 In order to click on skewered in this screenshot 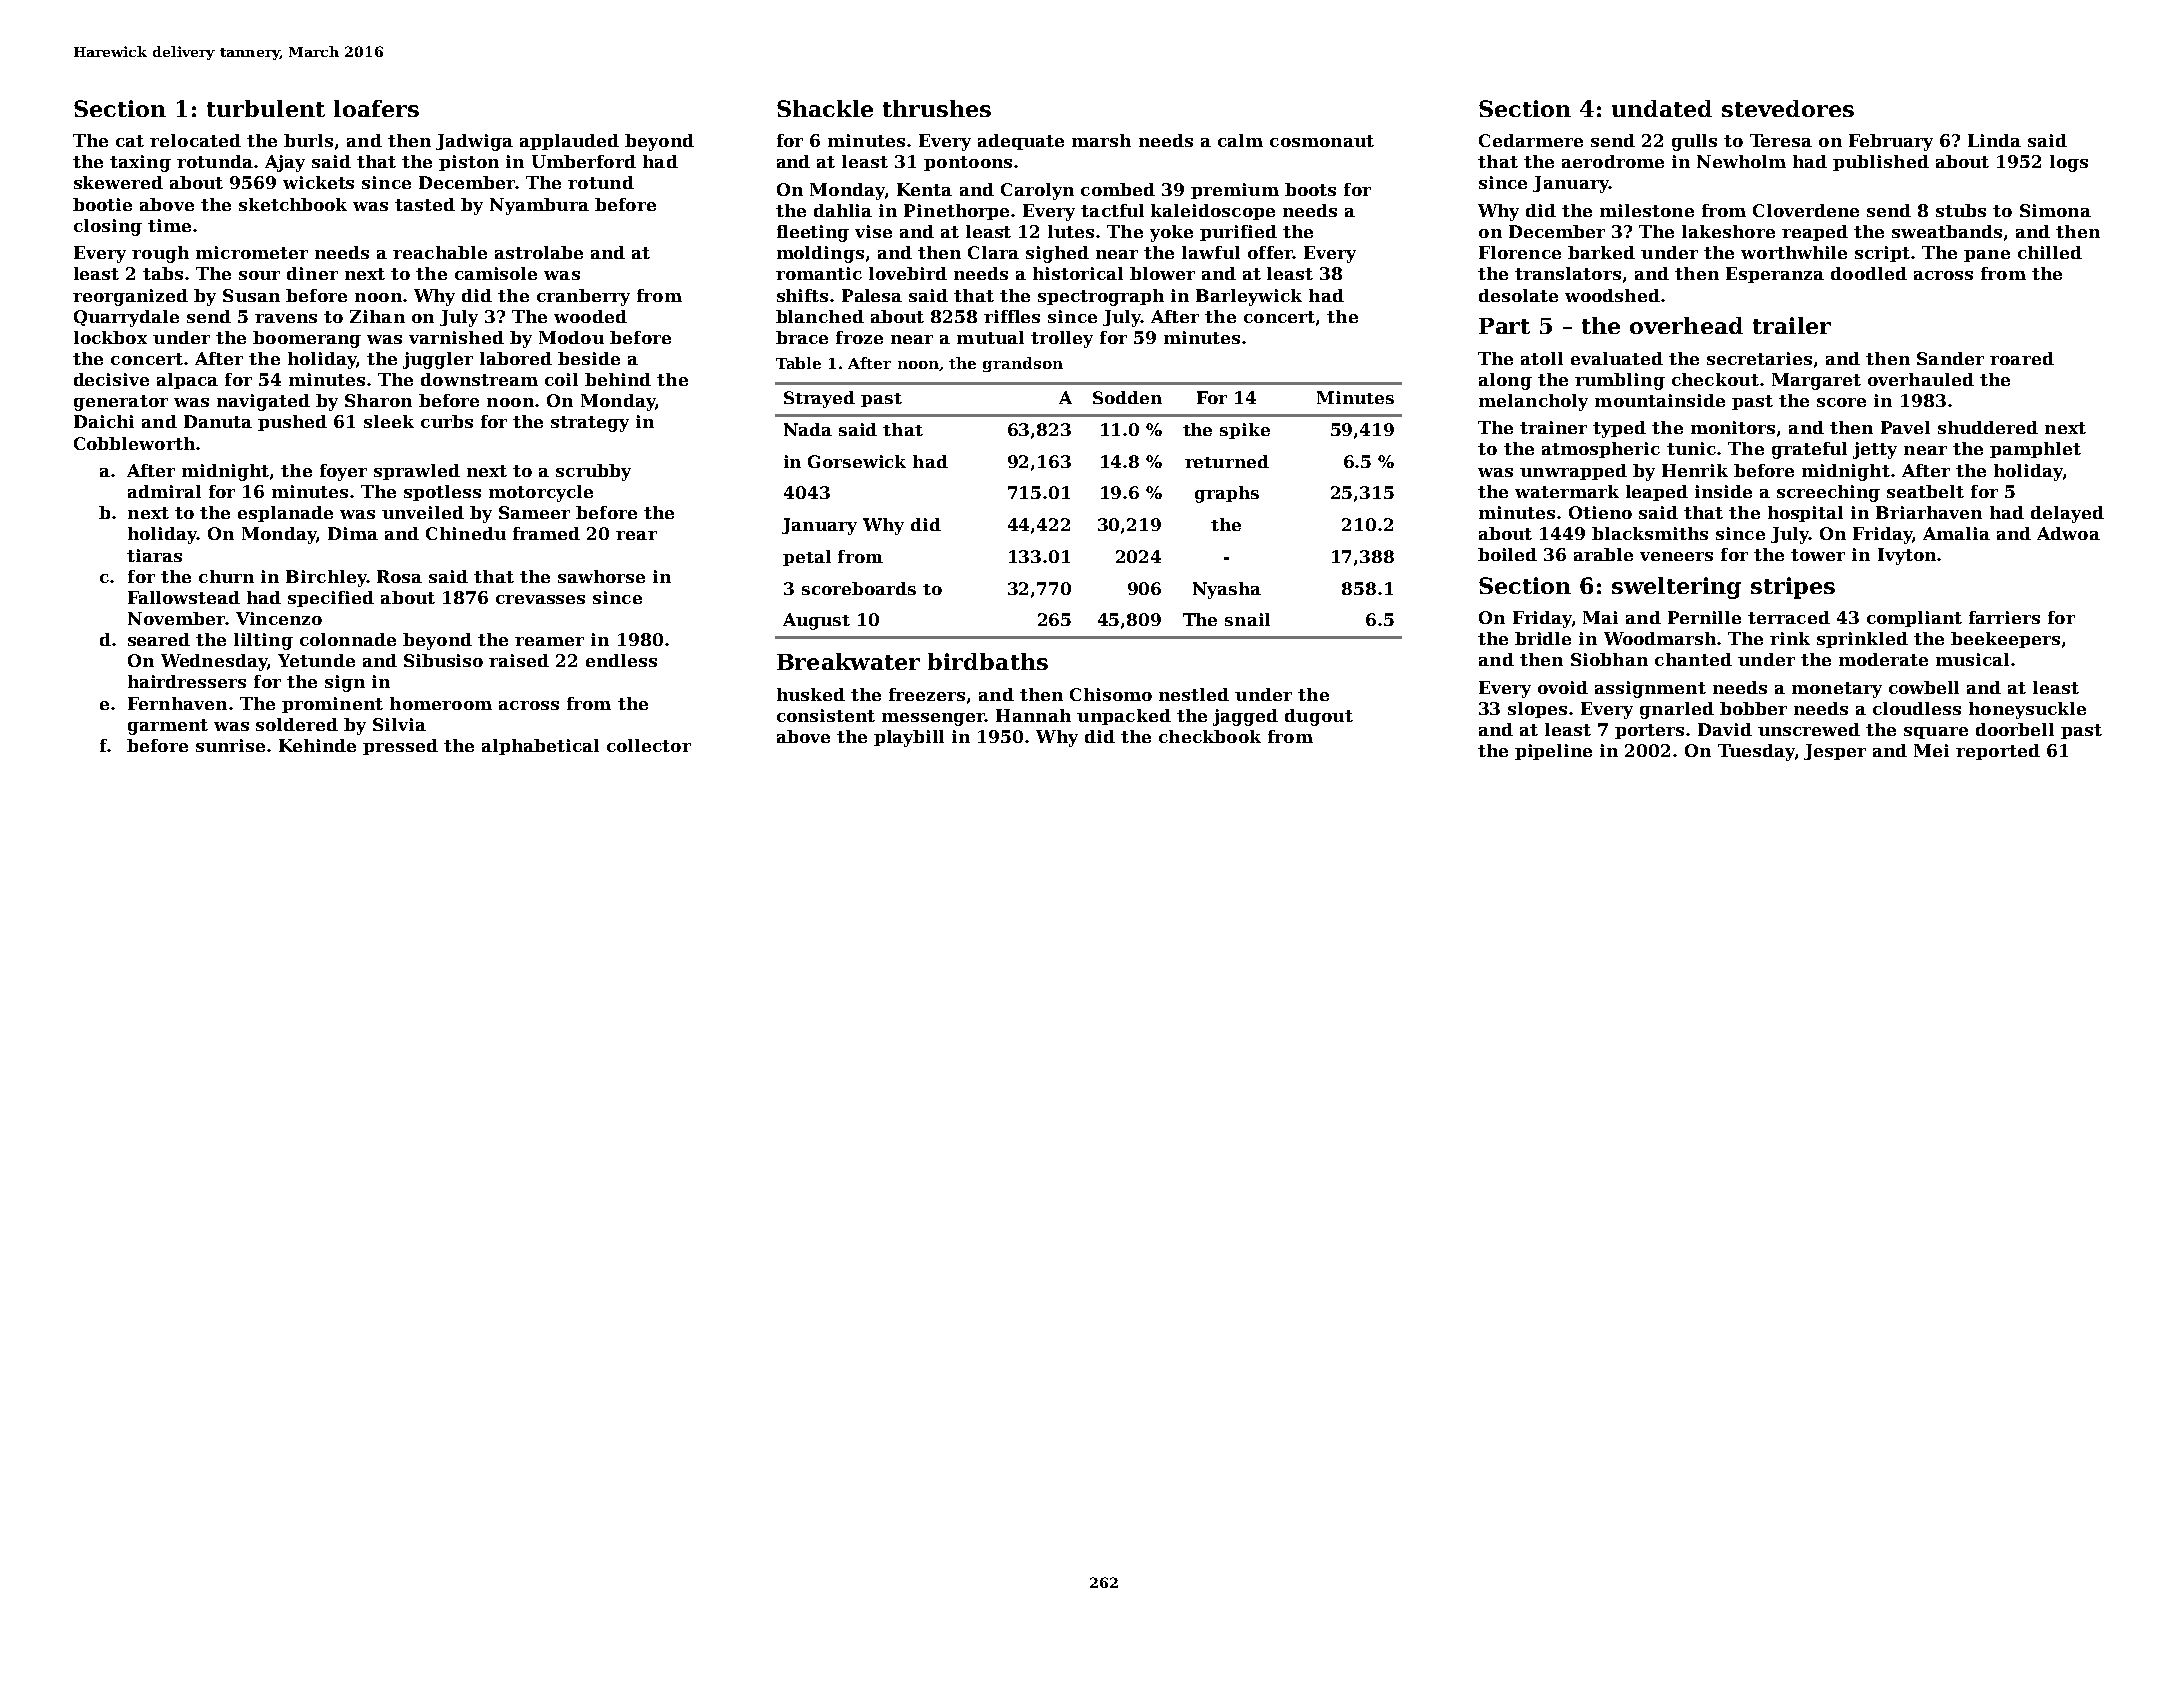, I will do `click(118, 182)`.
